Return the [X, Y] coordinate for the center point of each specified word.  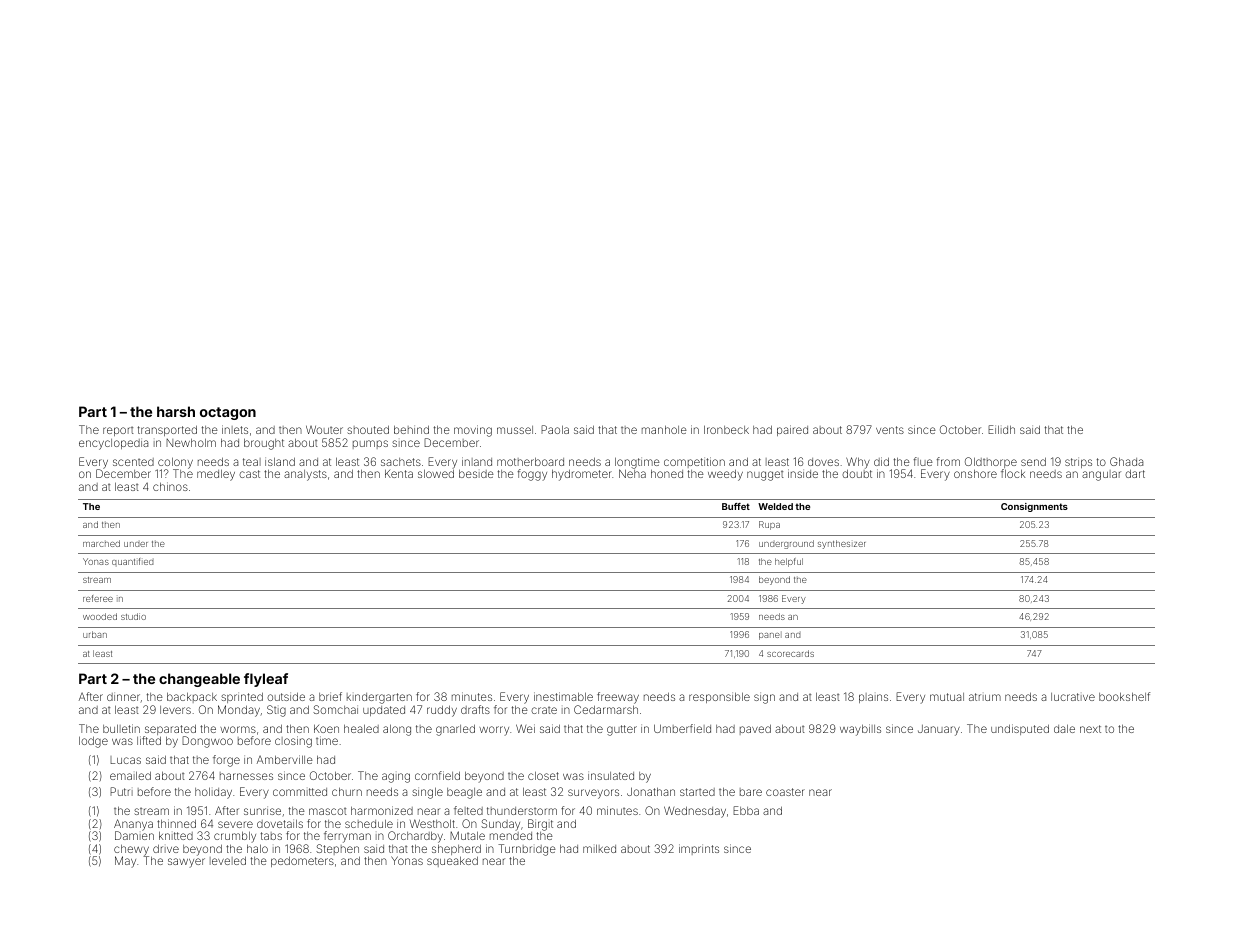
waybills [860, 730]
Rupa [769, 525]
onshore [975, 473]
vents [890, 430]
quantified [133, 562]
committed [300, 792]
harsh [176, 411]
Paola [555, 429]
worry [494, 731]
